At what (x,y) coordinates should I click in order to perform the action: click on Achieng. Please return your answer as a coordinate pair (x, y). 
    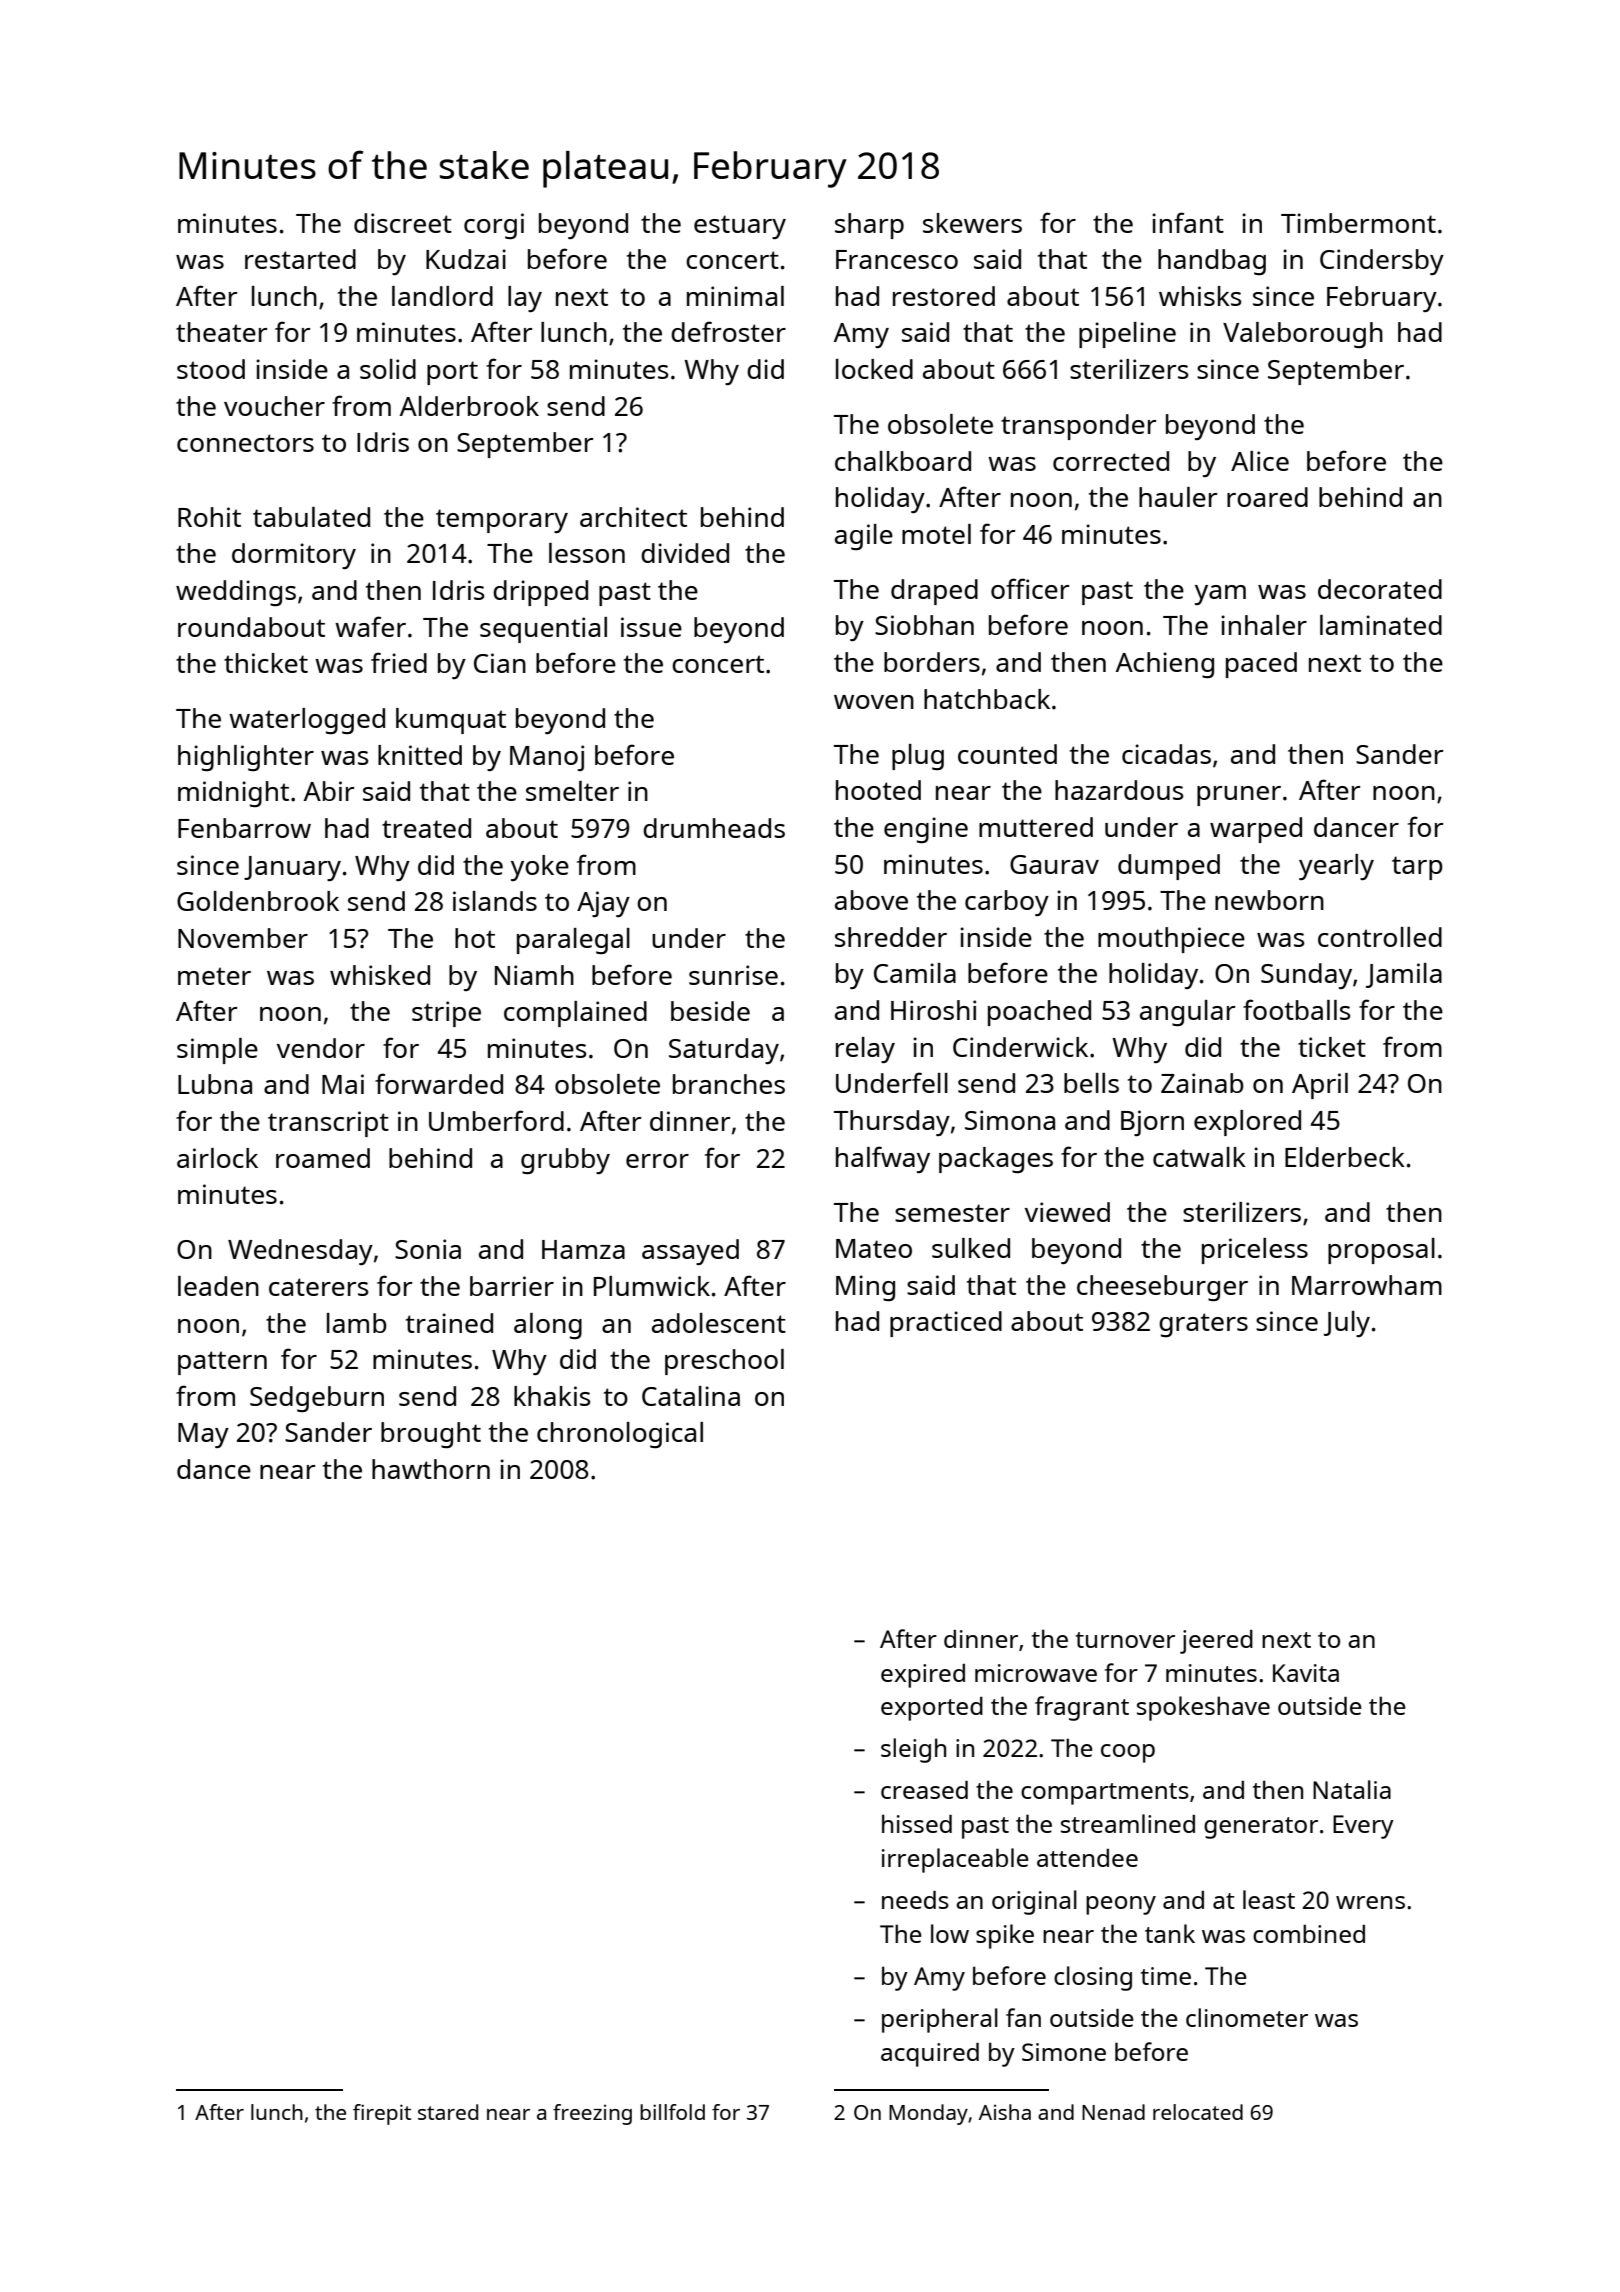
    Looking at the image, I should click on (1165, 665).
